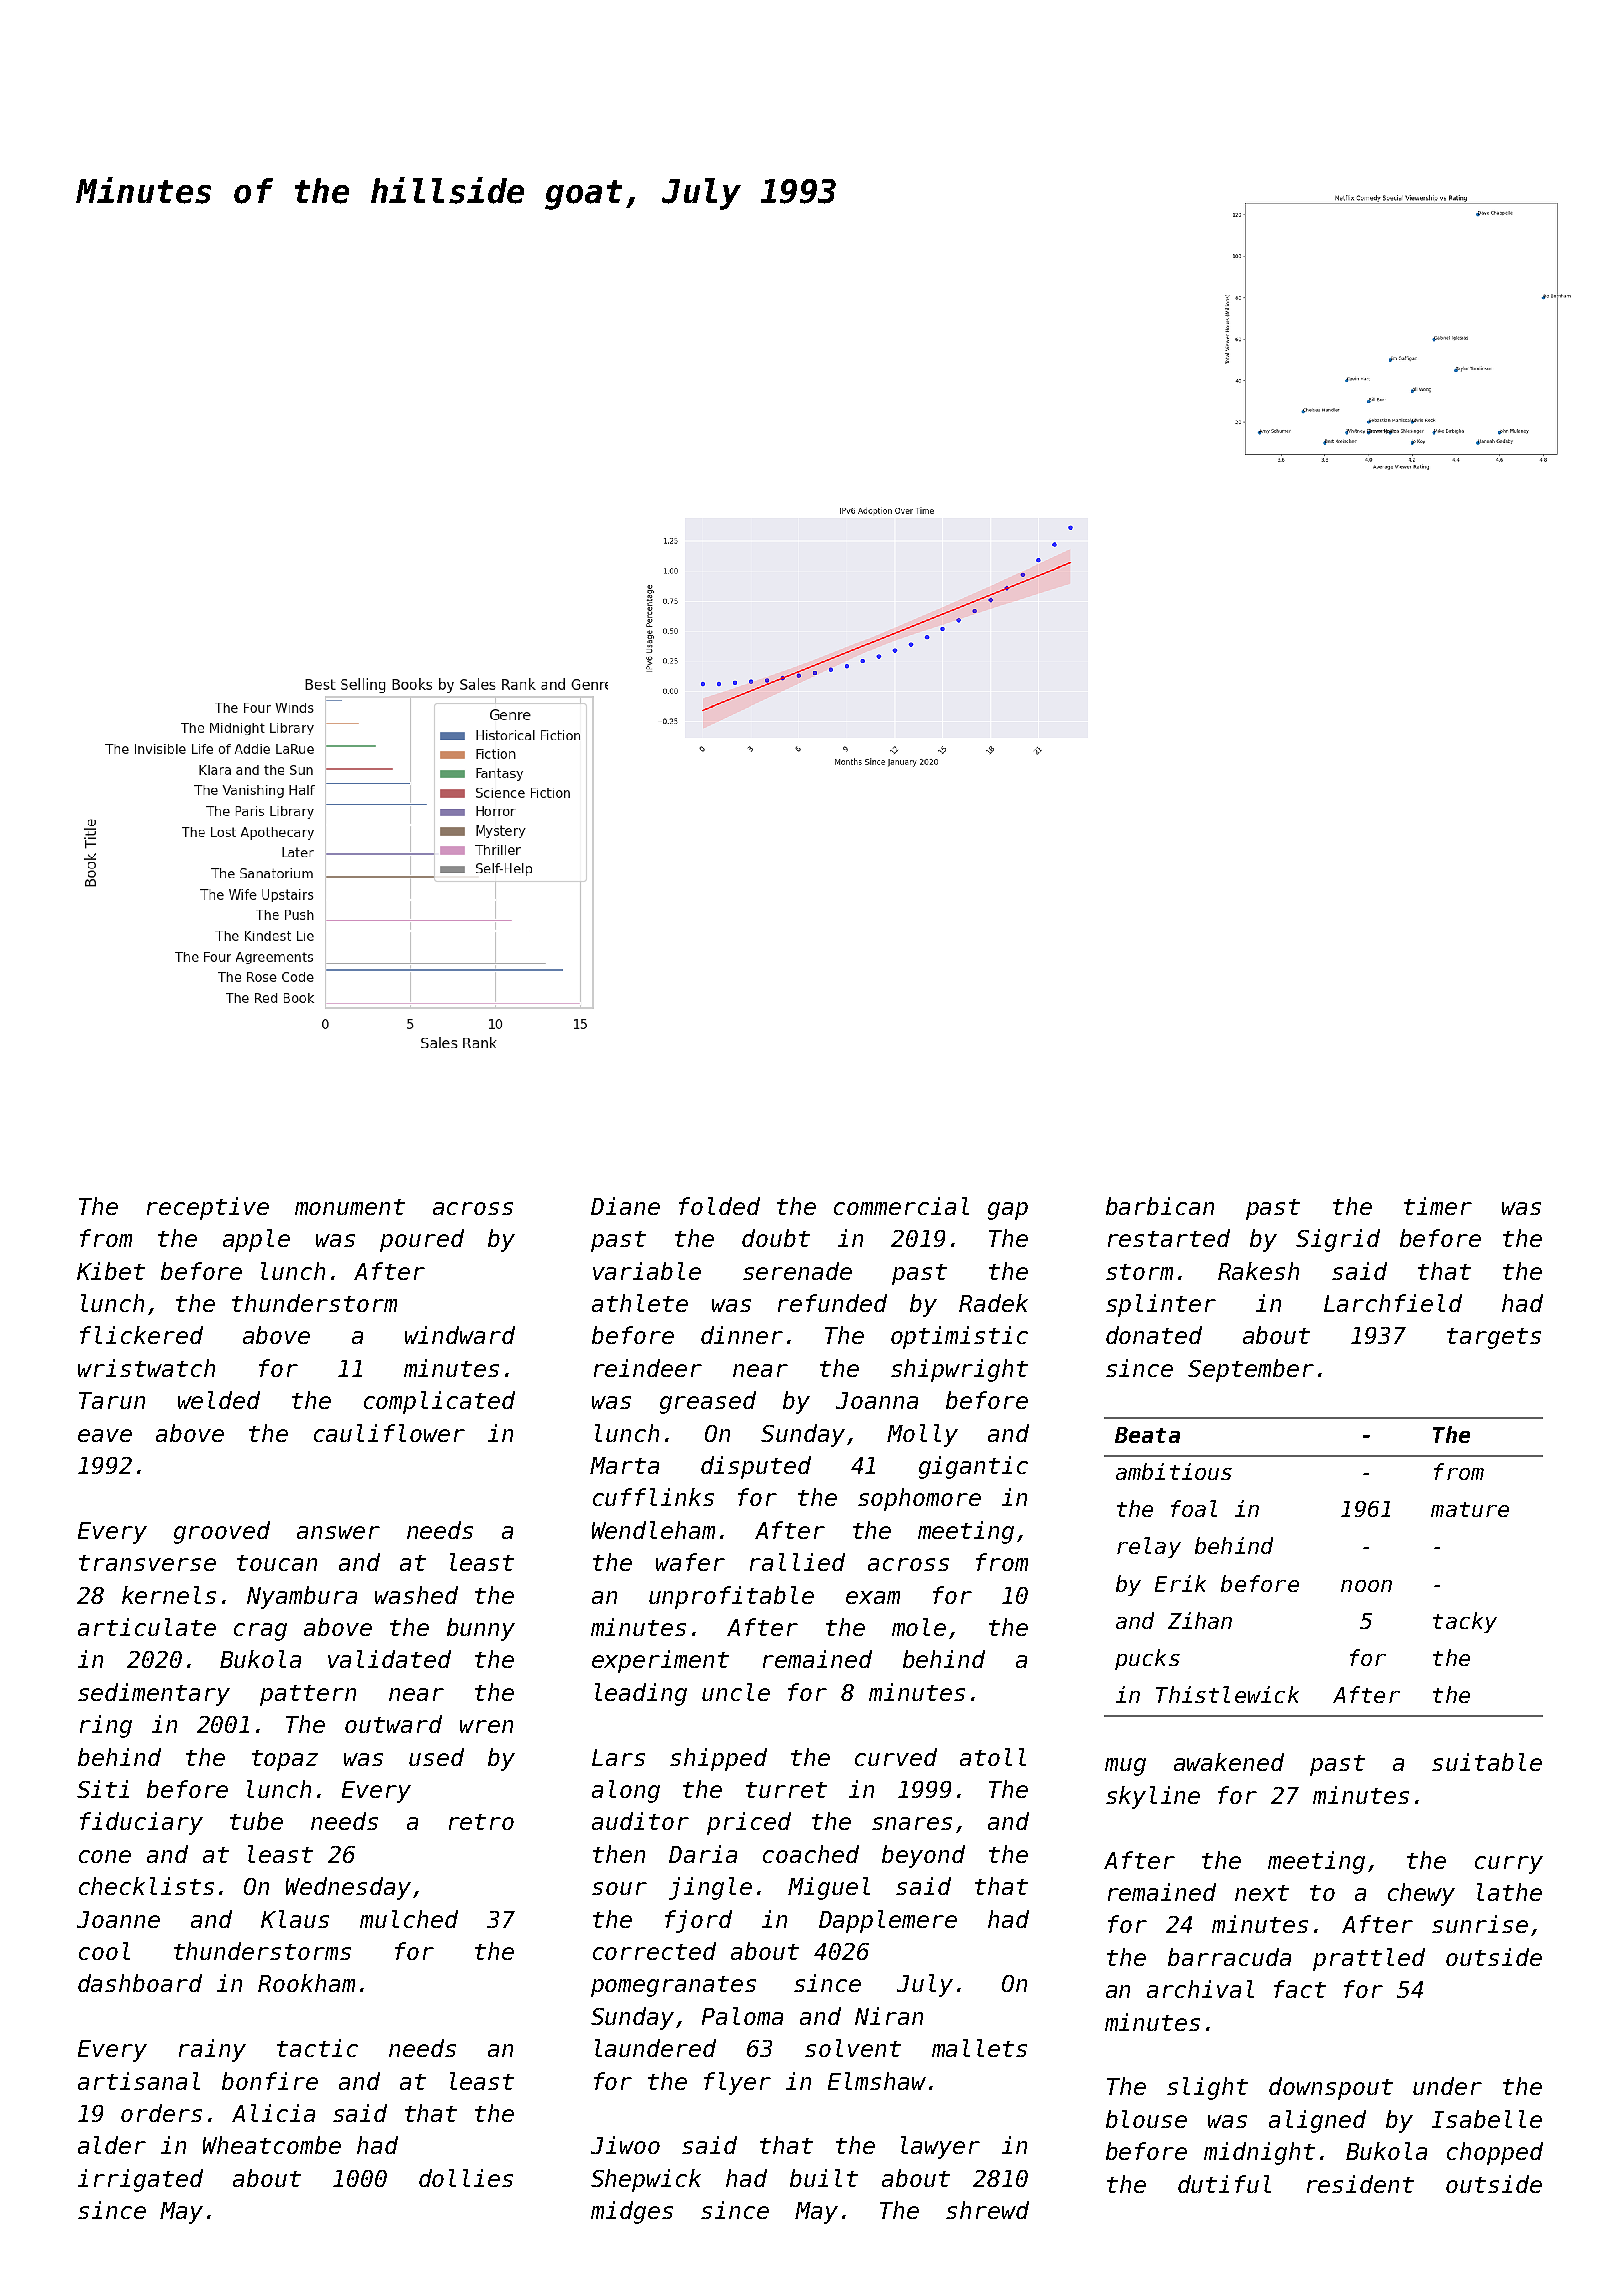 The height and width of the image is (2292, 1620). Describe the element at coordinates (466, 2178) in the image. I see `dollies` at that location.
